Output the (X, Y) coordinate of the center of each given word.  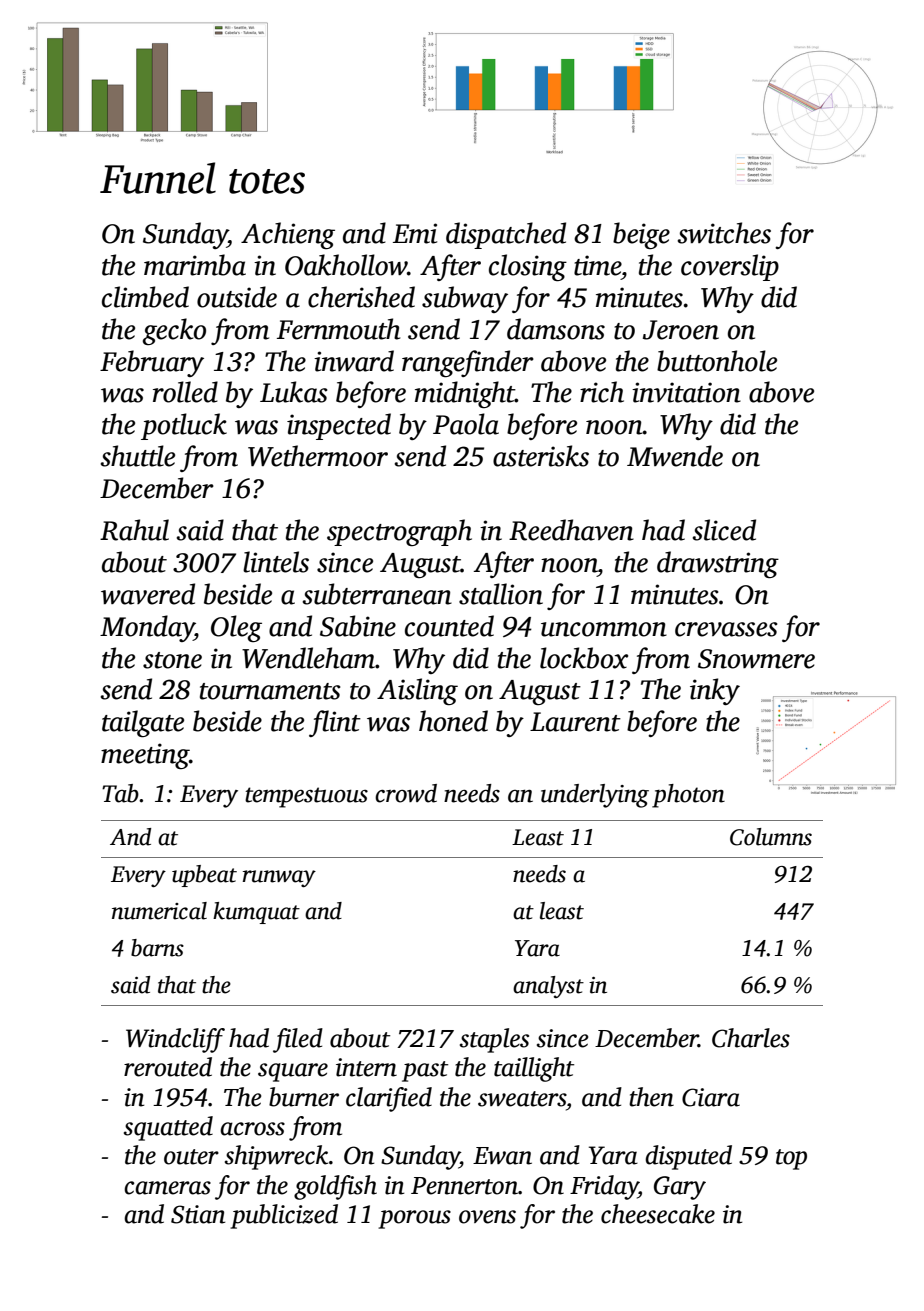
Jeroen (681, 330)
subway (465, 299)
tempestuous (306, 797)
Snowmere (756, 659)
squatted (168, 1128)
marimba (195, 265)
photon (688, 796)
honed (453, 721)
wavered (148, 594)
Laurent (575, 722)
